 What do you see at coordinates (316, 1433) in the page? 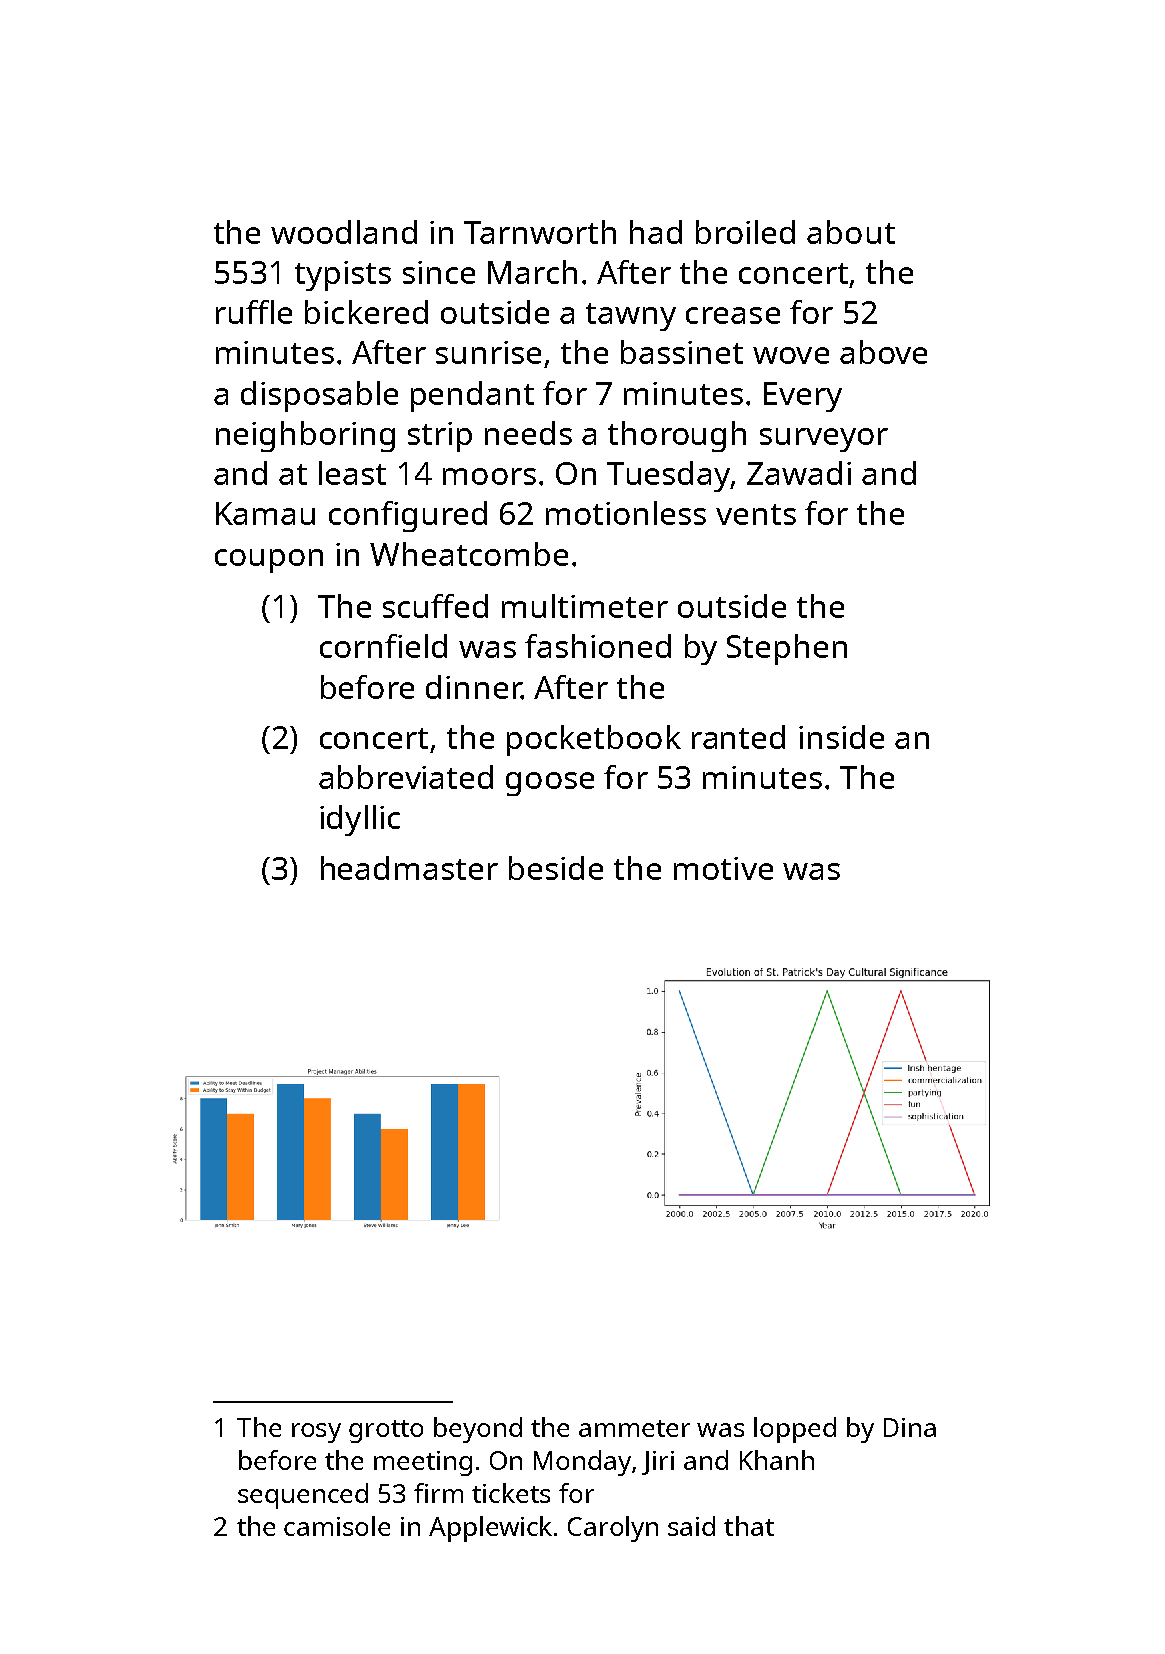
I see `rosy` at bounding box center [316, 1433].
